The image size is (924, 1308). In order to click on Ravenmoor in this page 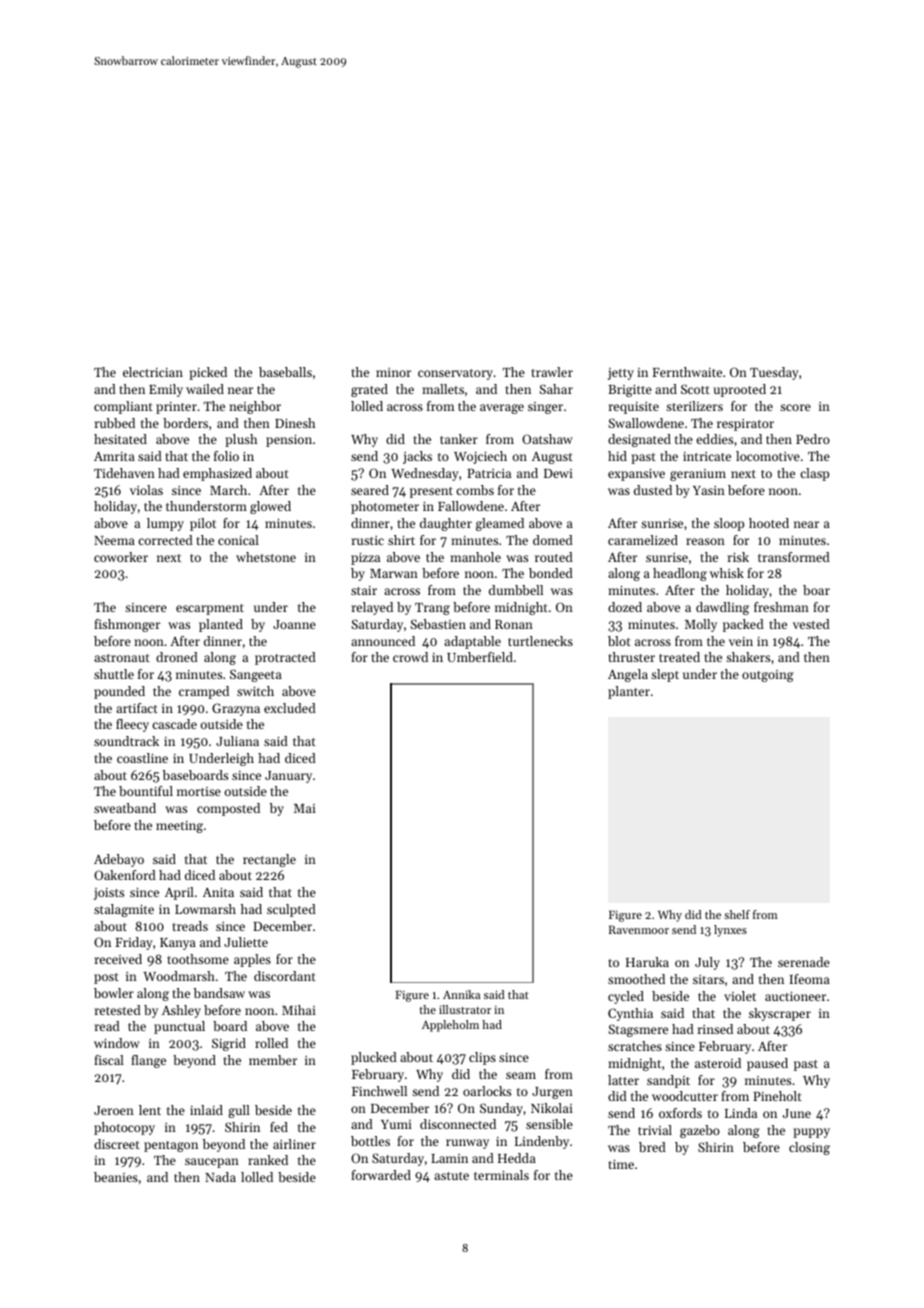, I will do `click(639, 929)`.
